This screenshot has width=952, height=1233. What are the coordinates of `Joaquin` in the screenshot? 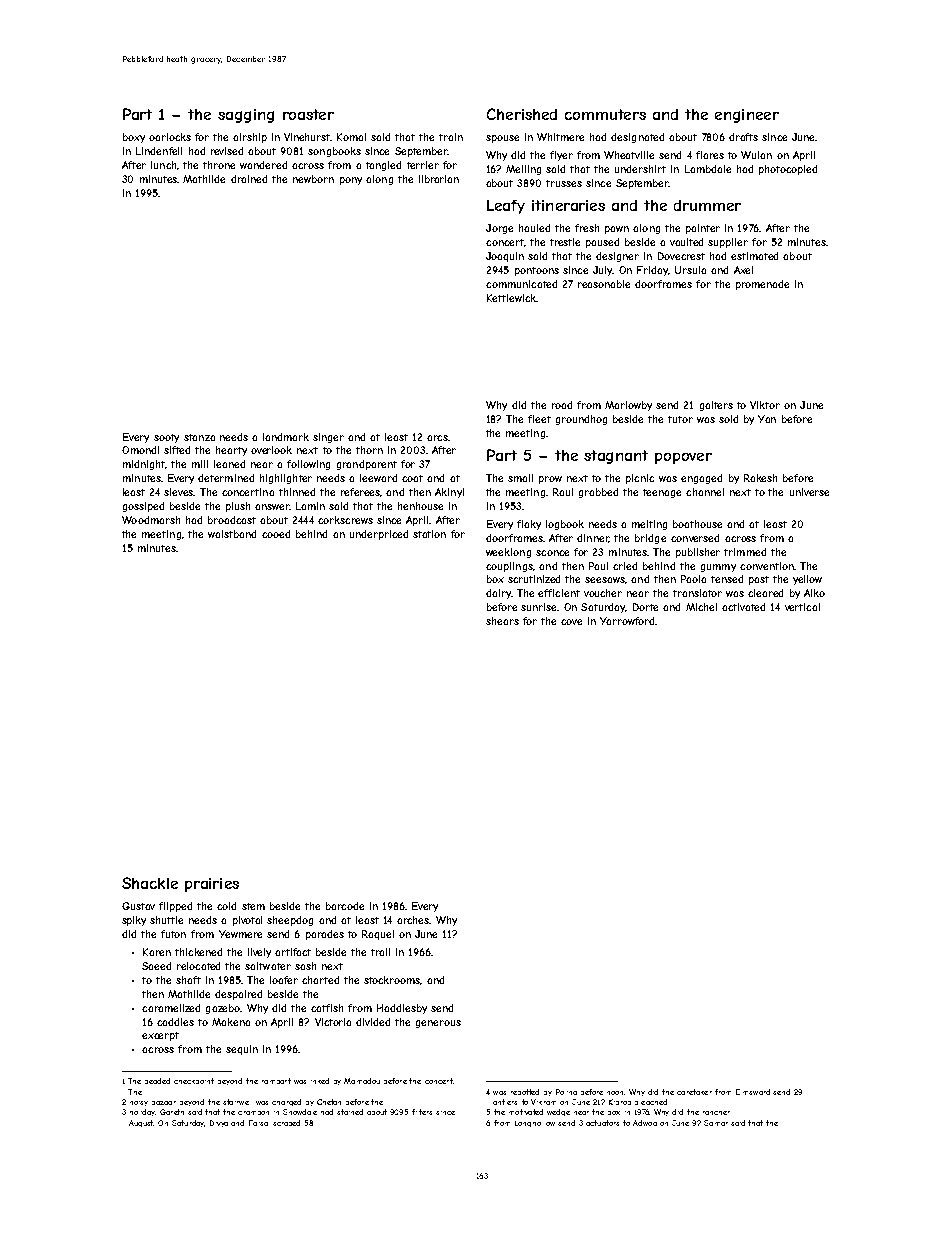 It's located at (505, 257).
